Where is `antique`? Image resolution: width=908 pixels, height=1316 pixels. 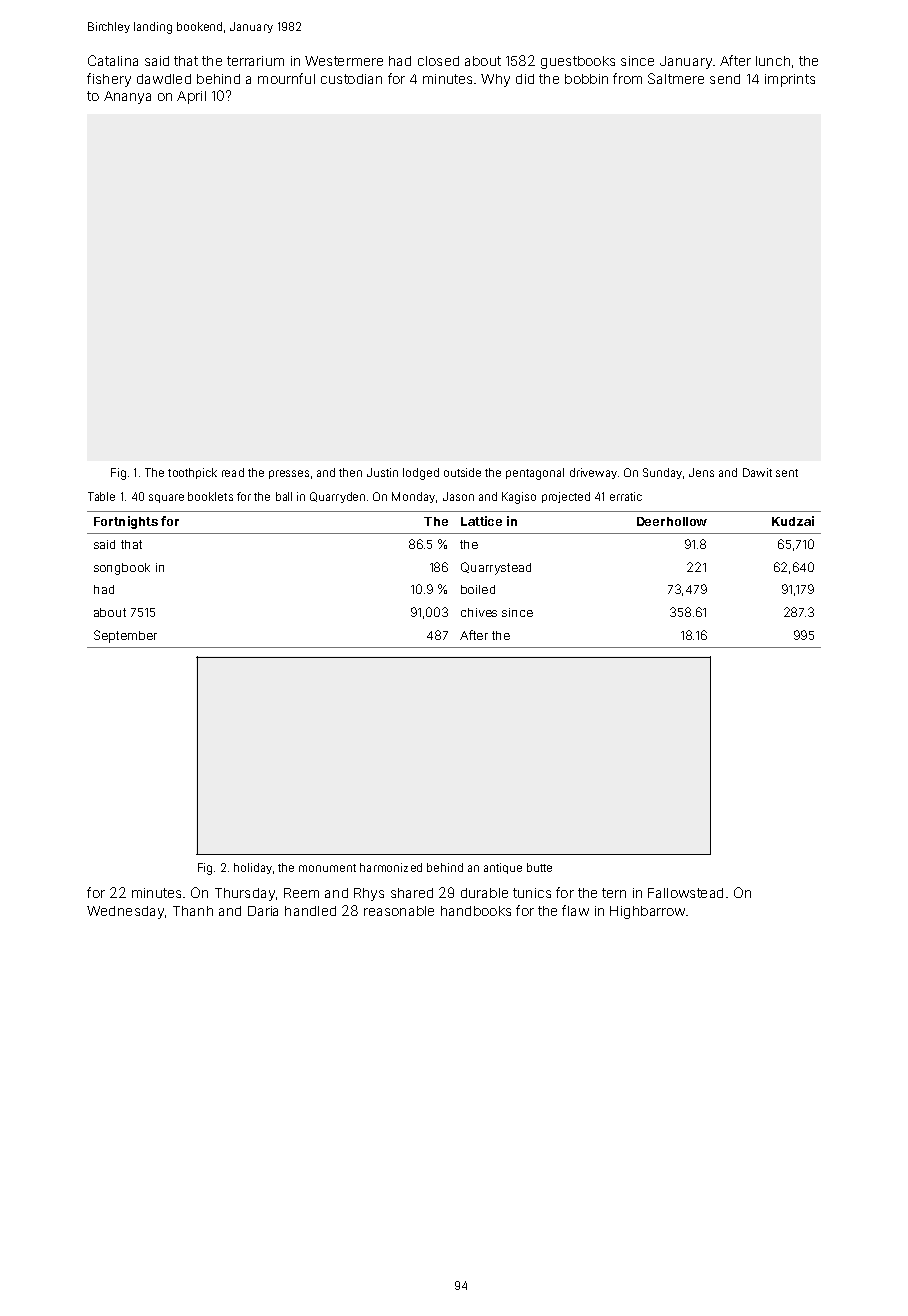 antique is located at coordinates (503, 868).
